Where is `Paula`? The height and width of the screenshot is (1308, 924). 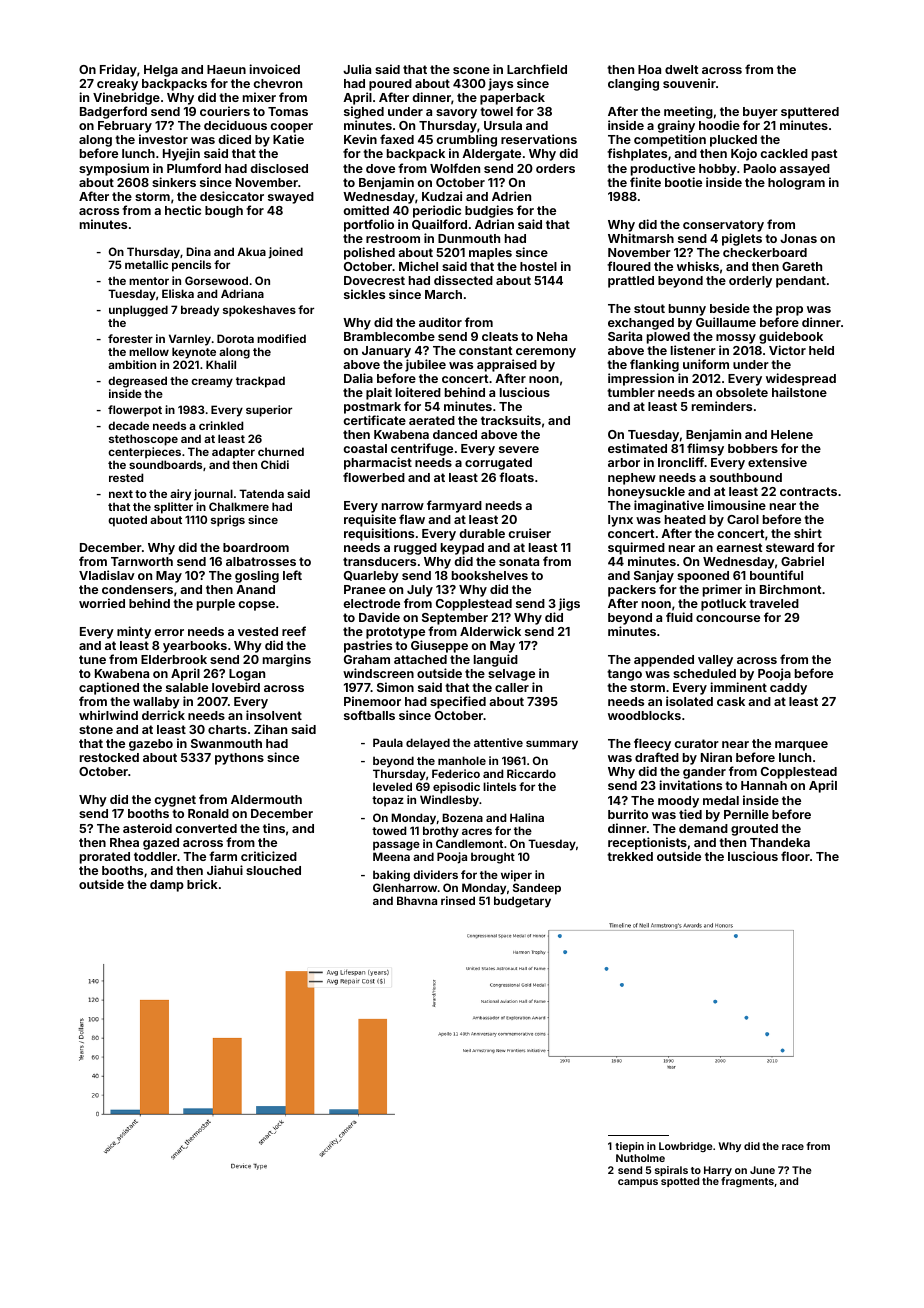
Paula is located at coordinates (388, 742).
